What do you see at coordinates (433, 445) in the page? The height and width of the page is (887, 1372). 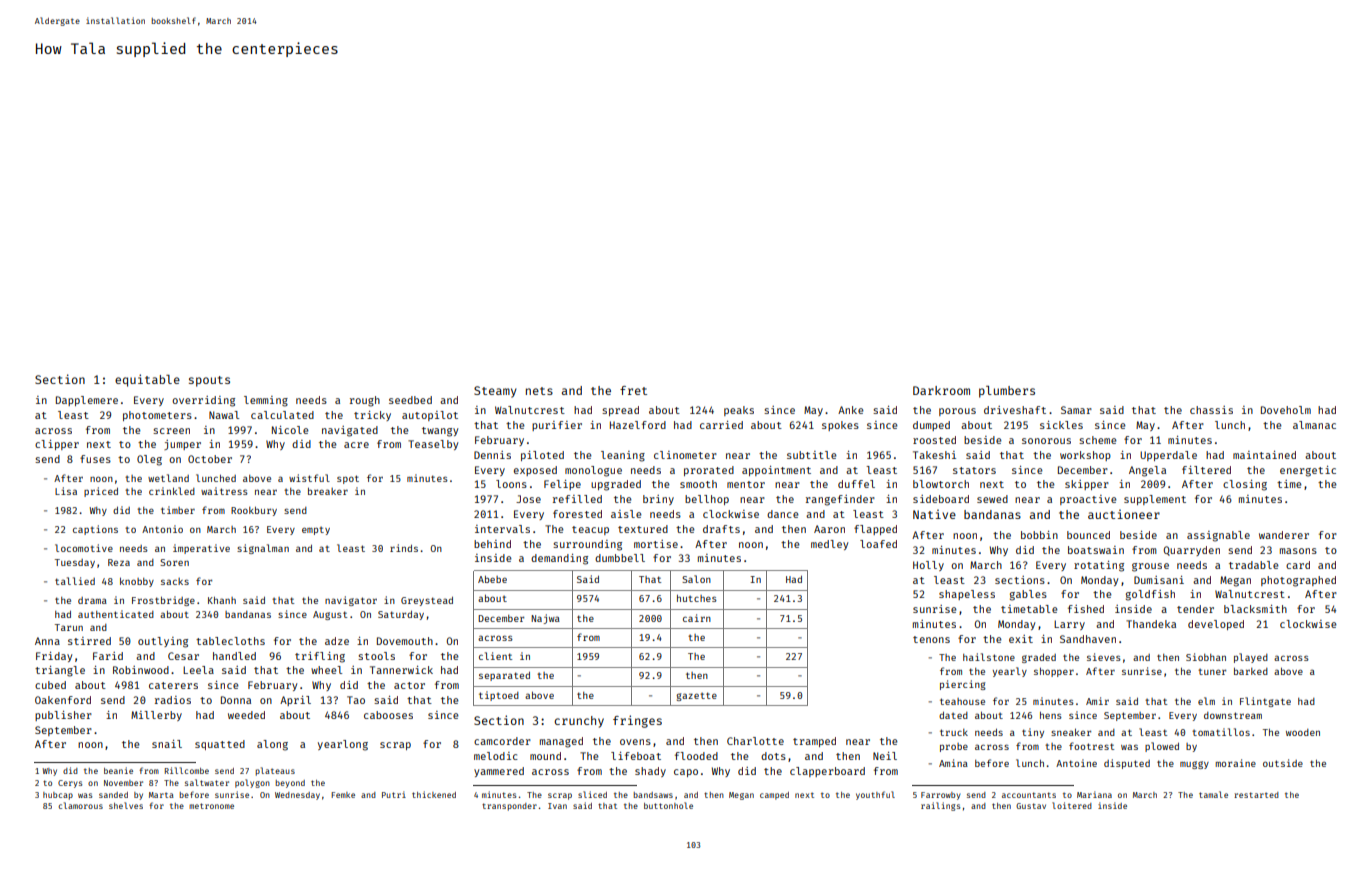 I see `Teaselby` at bounding box center [433, 445].
